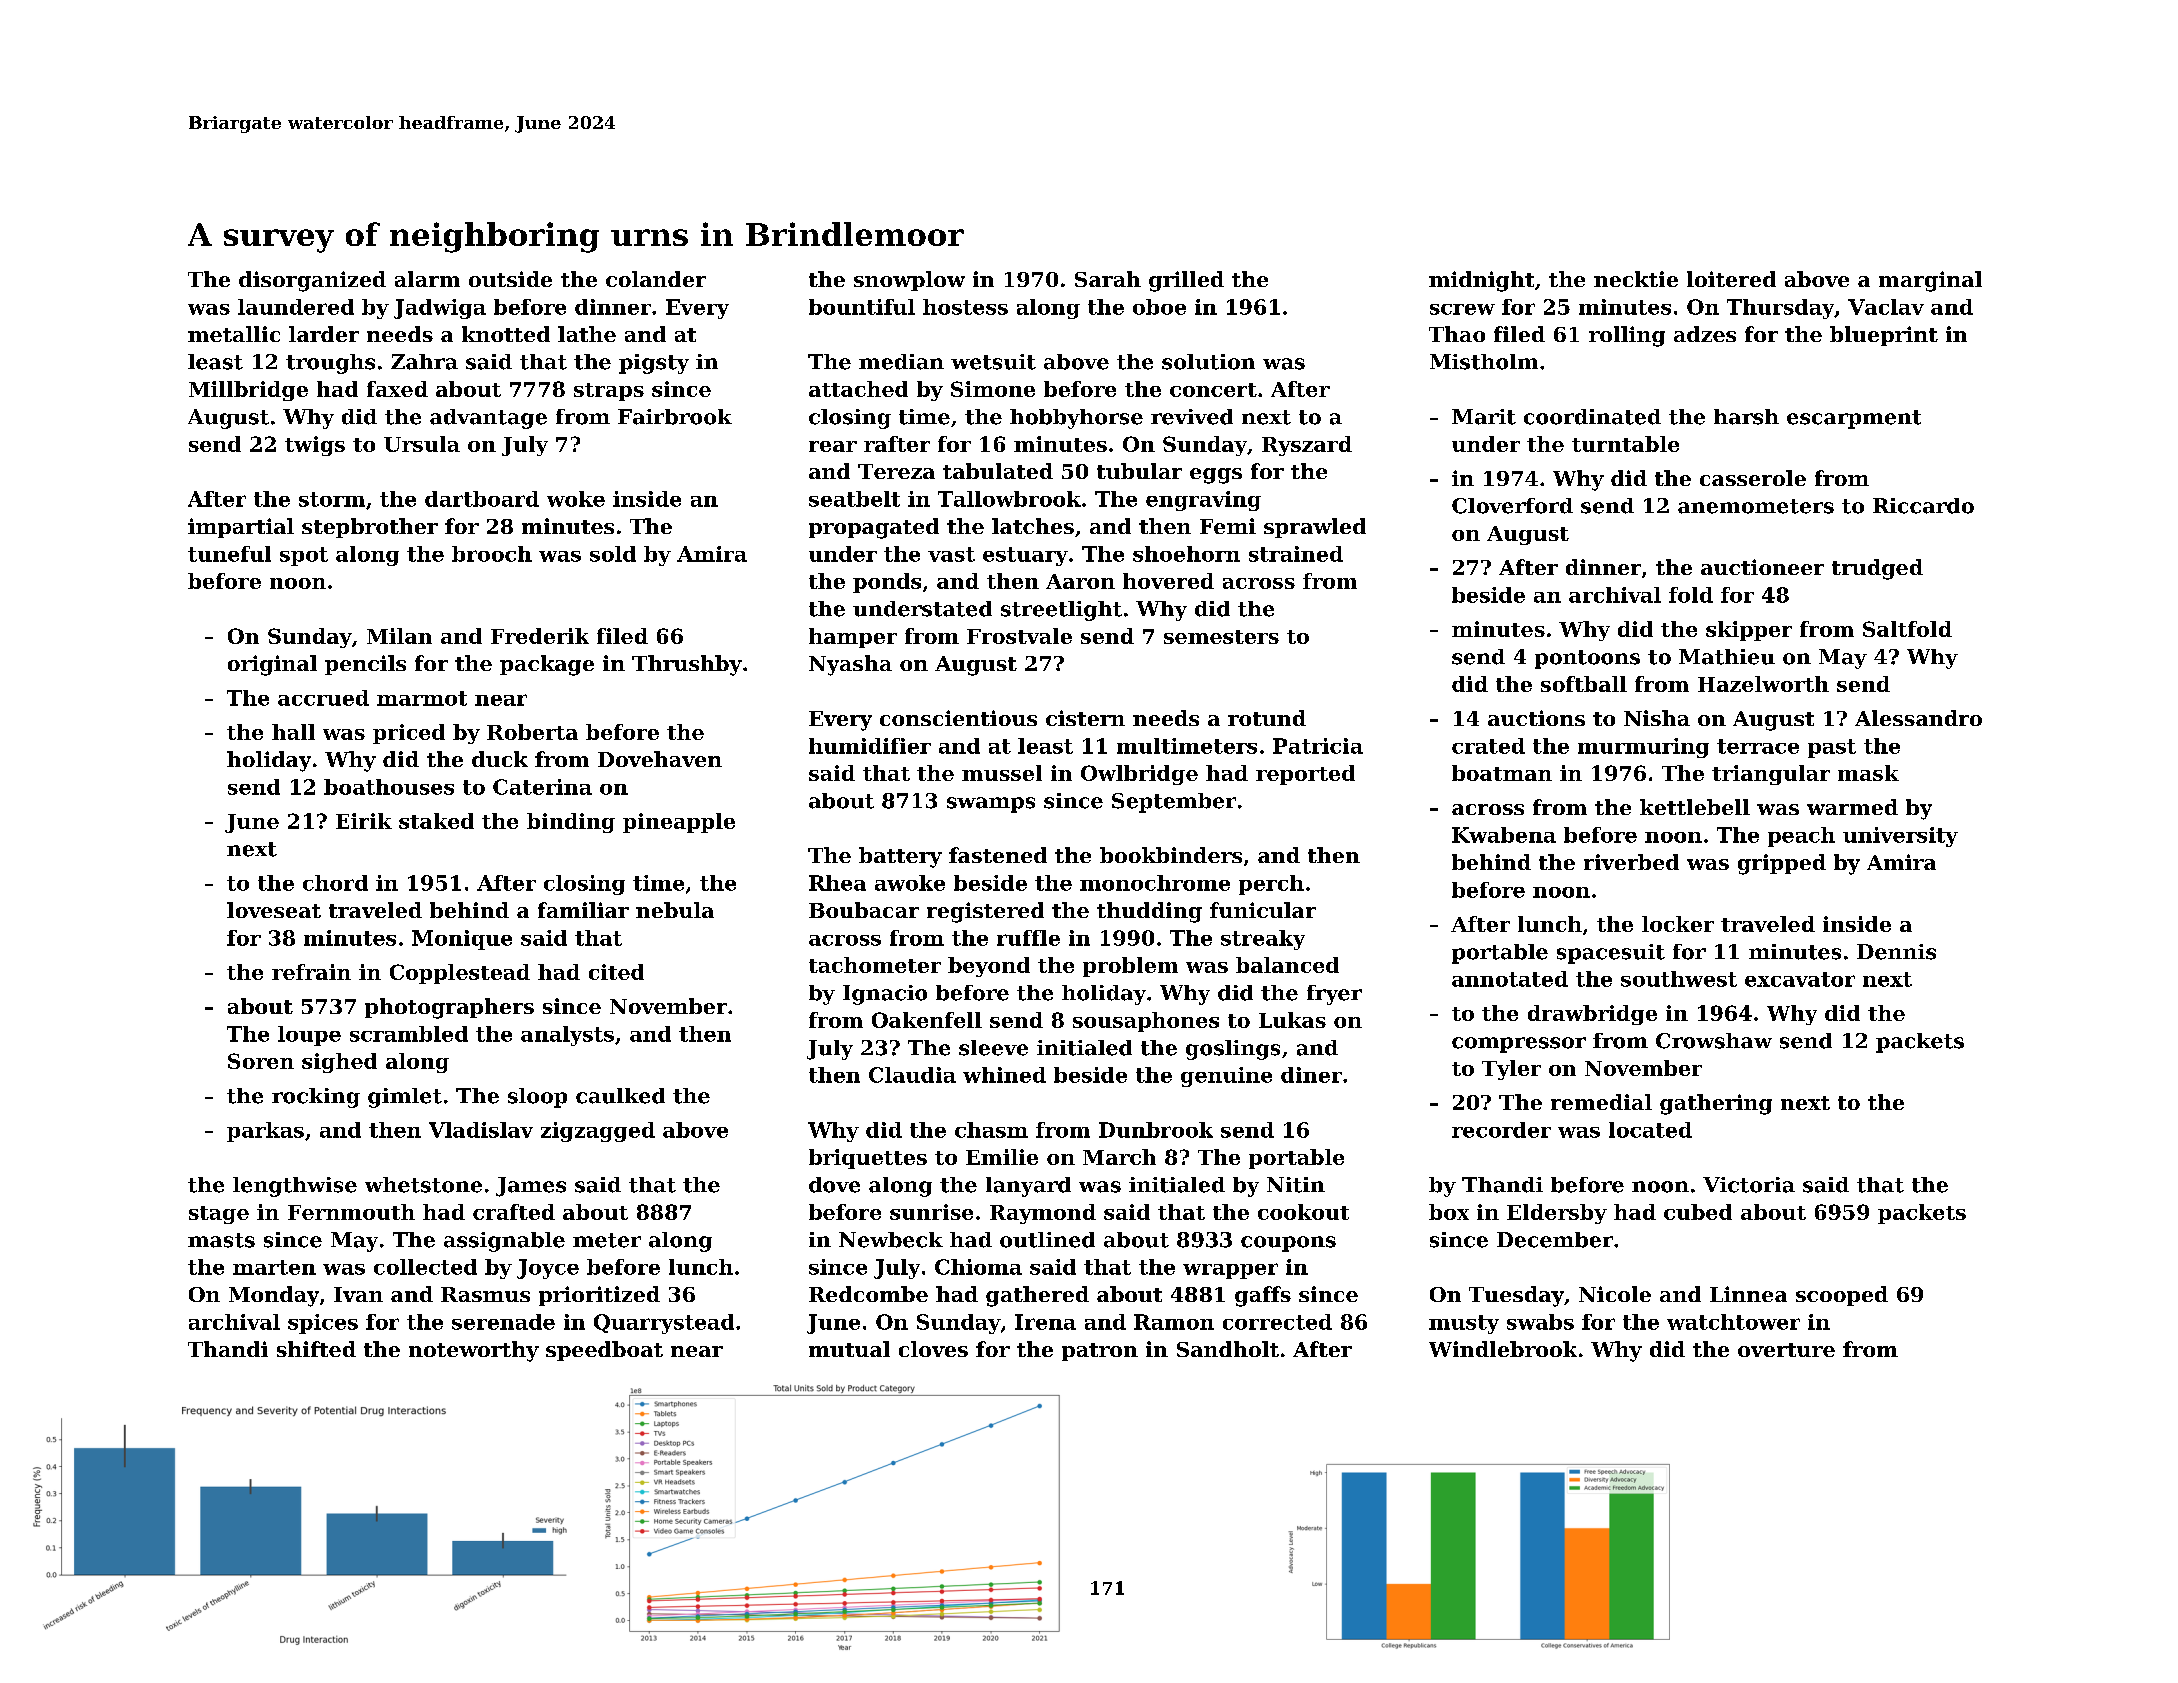 The height and width of the screenshot is (1683, 2178). What do you see at coordinates (1156, 1130) in the screenshot?
I see `Dunbrook` at bounding box center [1156, 1130].
